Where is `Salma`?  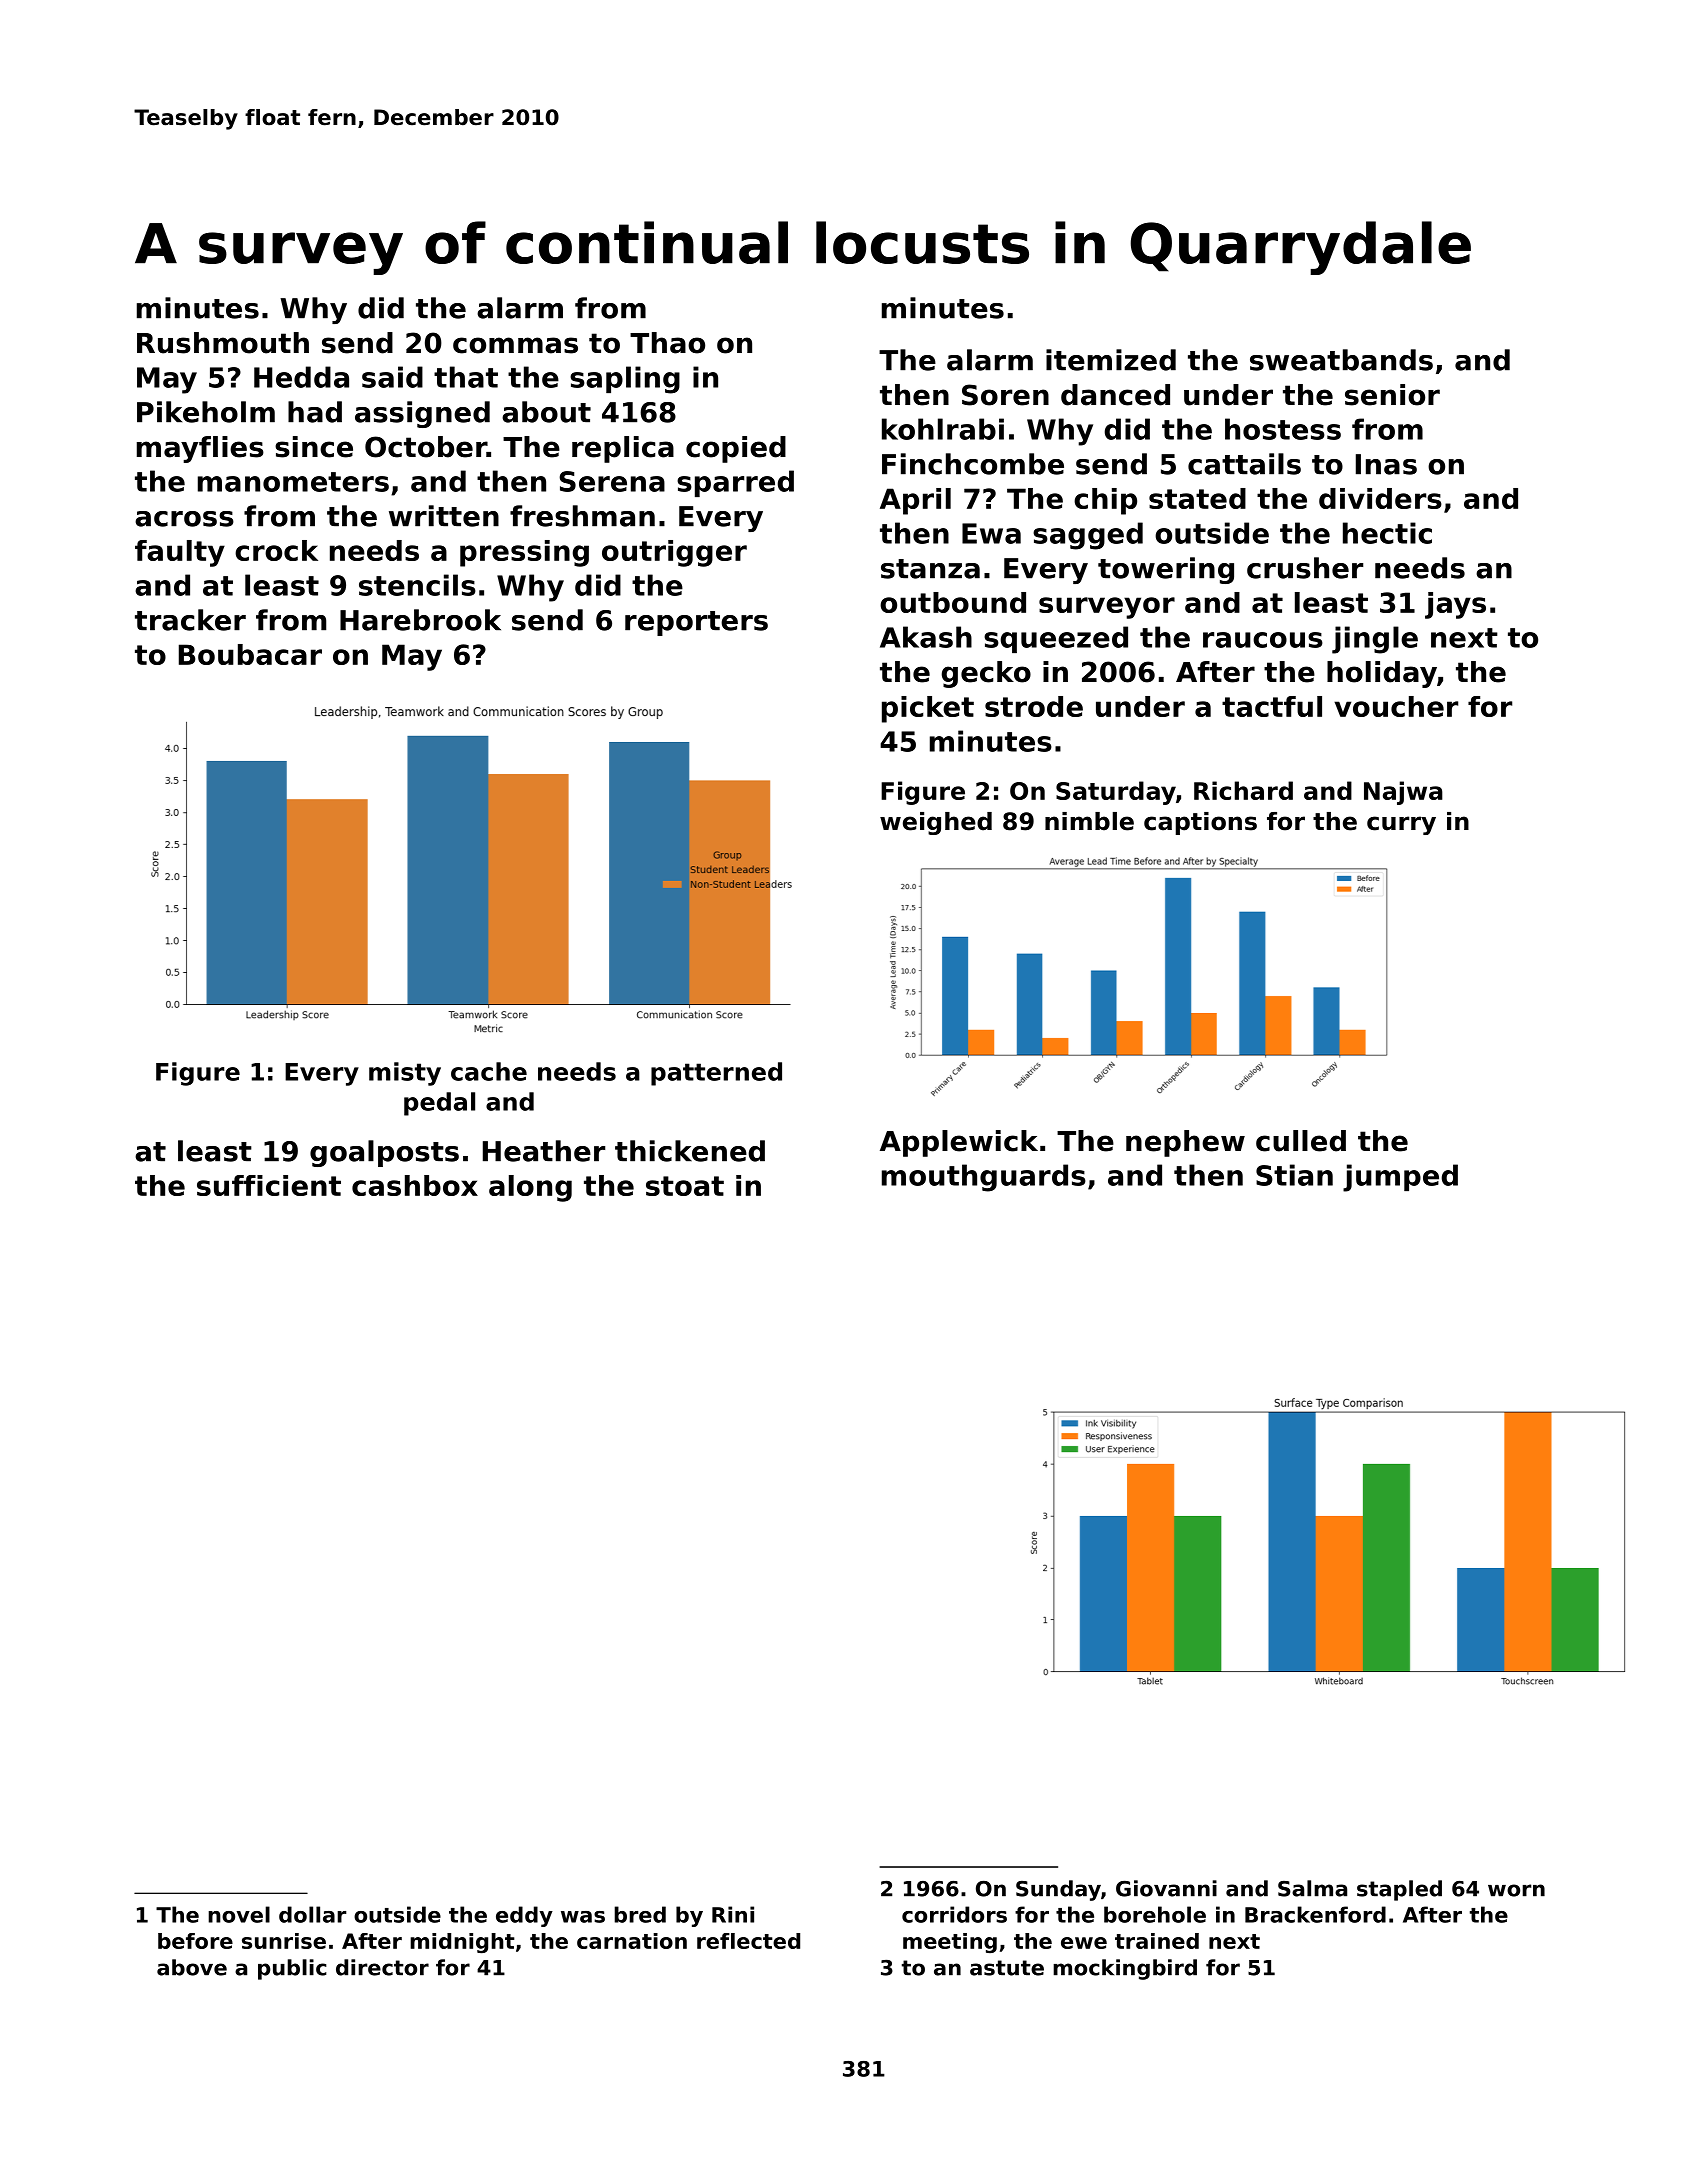 Salma is located at coordinates (1312, 1888).
